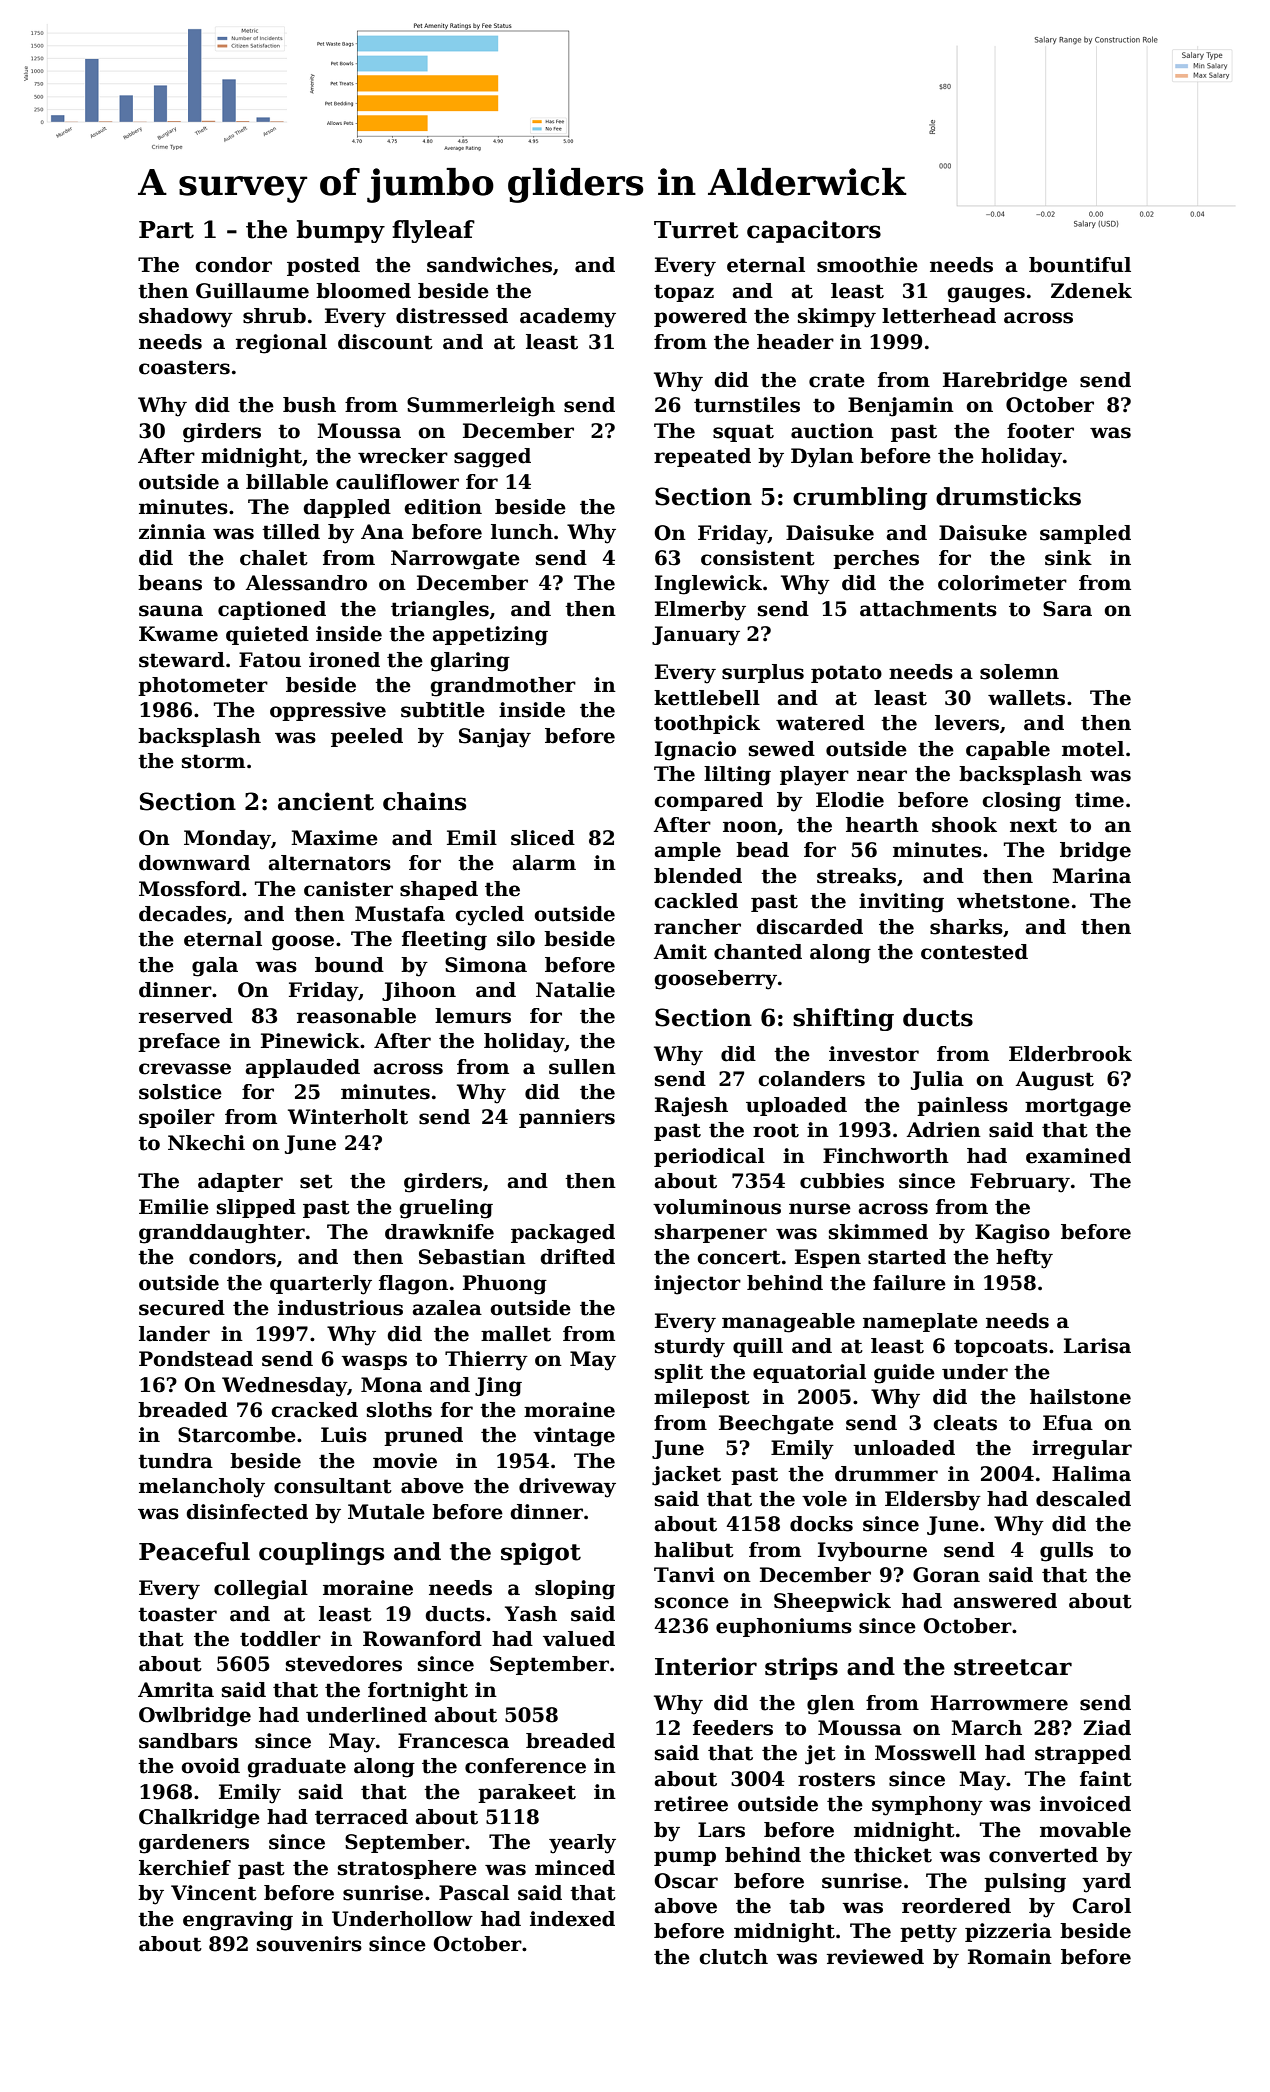 The image size is (1270, 2092). What do you see at coordinates (860, 498) in the screenshot?
I see `crumbling` at bounding box center [860, 498].
